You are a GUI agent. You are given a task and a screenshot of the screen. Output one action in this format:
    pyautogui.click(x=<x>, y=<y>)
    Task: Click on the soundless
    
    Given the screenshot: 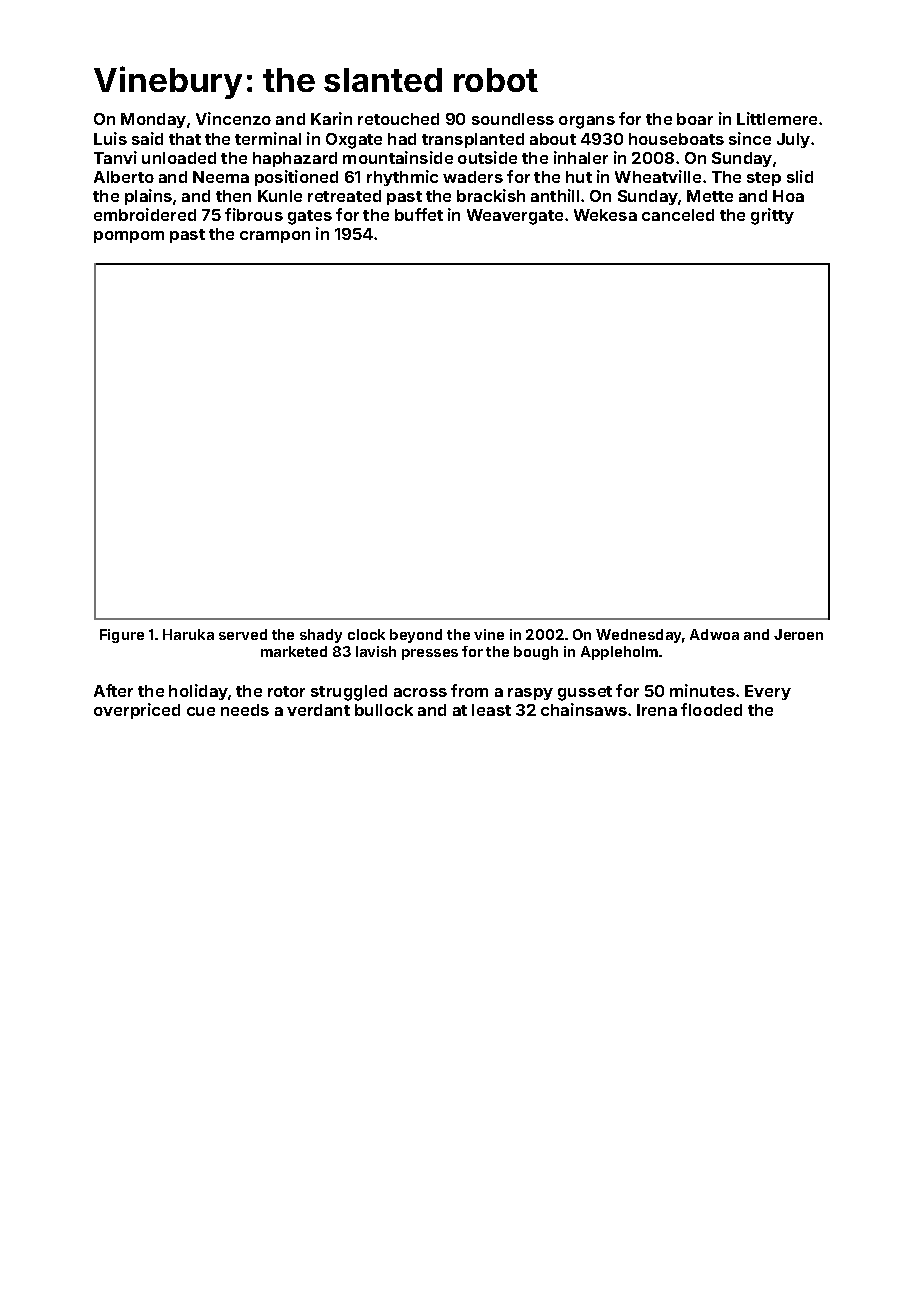 What is the action you would take?
    pyautogui.click(x=513, y=119)
